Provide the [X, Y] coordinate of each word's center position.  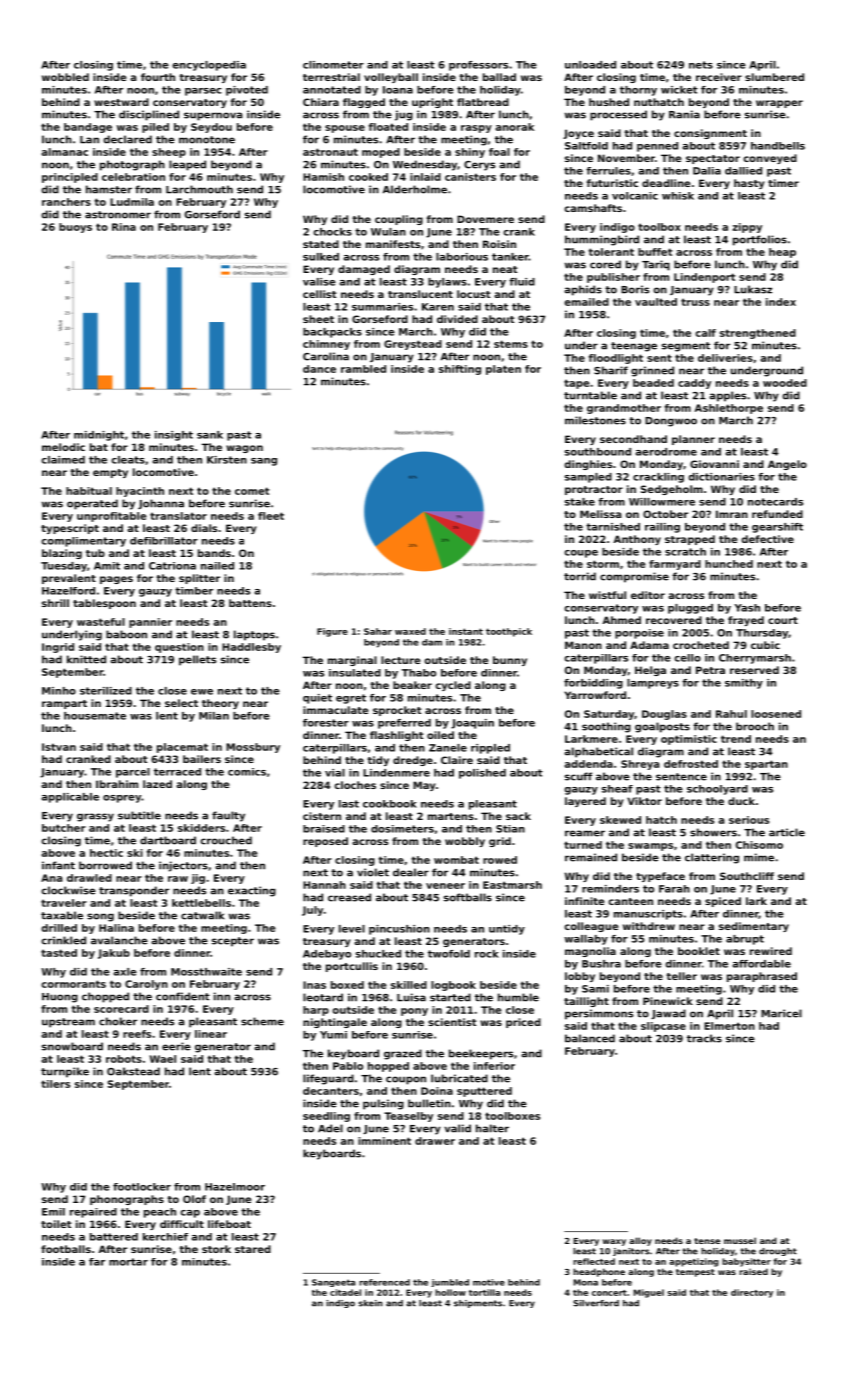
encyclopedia [209, 66]
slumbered [774, 77]
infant [58, 865]
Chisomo [759, 845]
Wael [163, 1059]
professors [478, 66]
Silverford [596, 1303]
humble [518, 997]
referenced [384, 1282]
